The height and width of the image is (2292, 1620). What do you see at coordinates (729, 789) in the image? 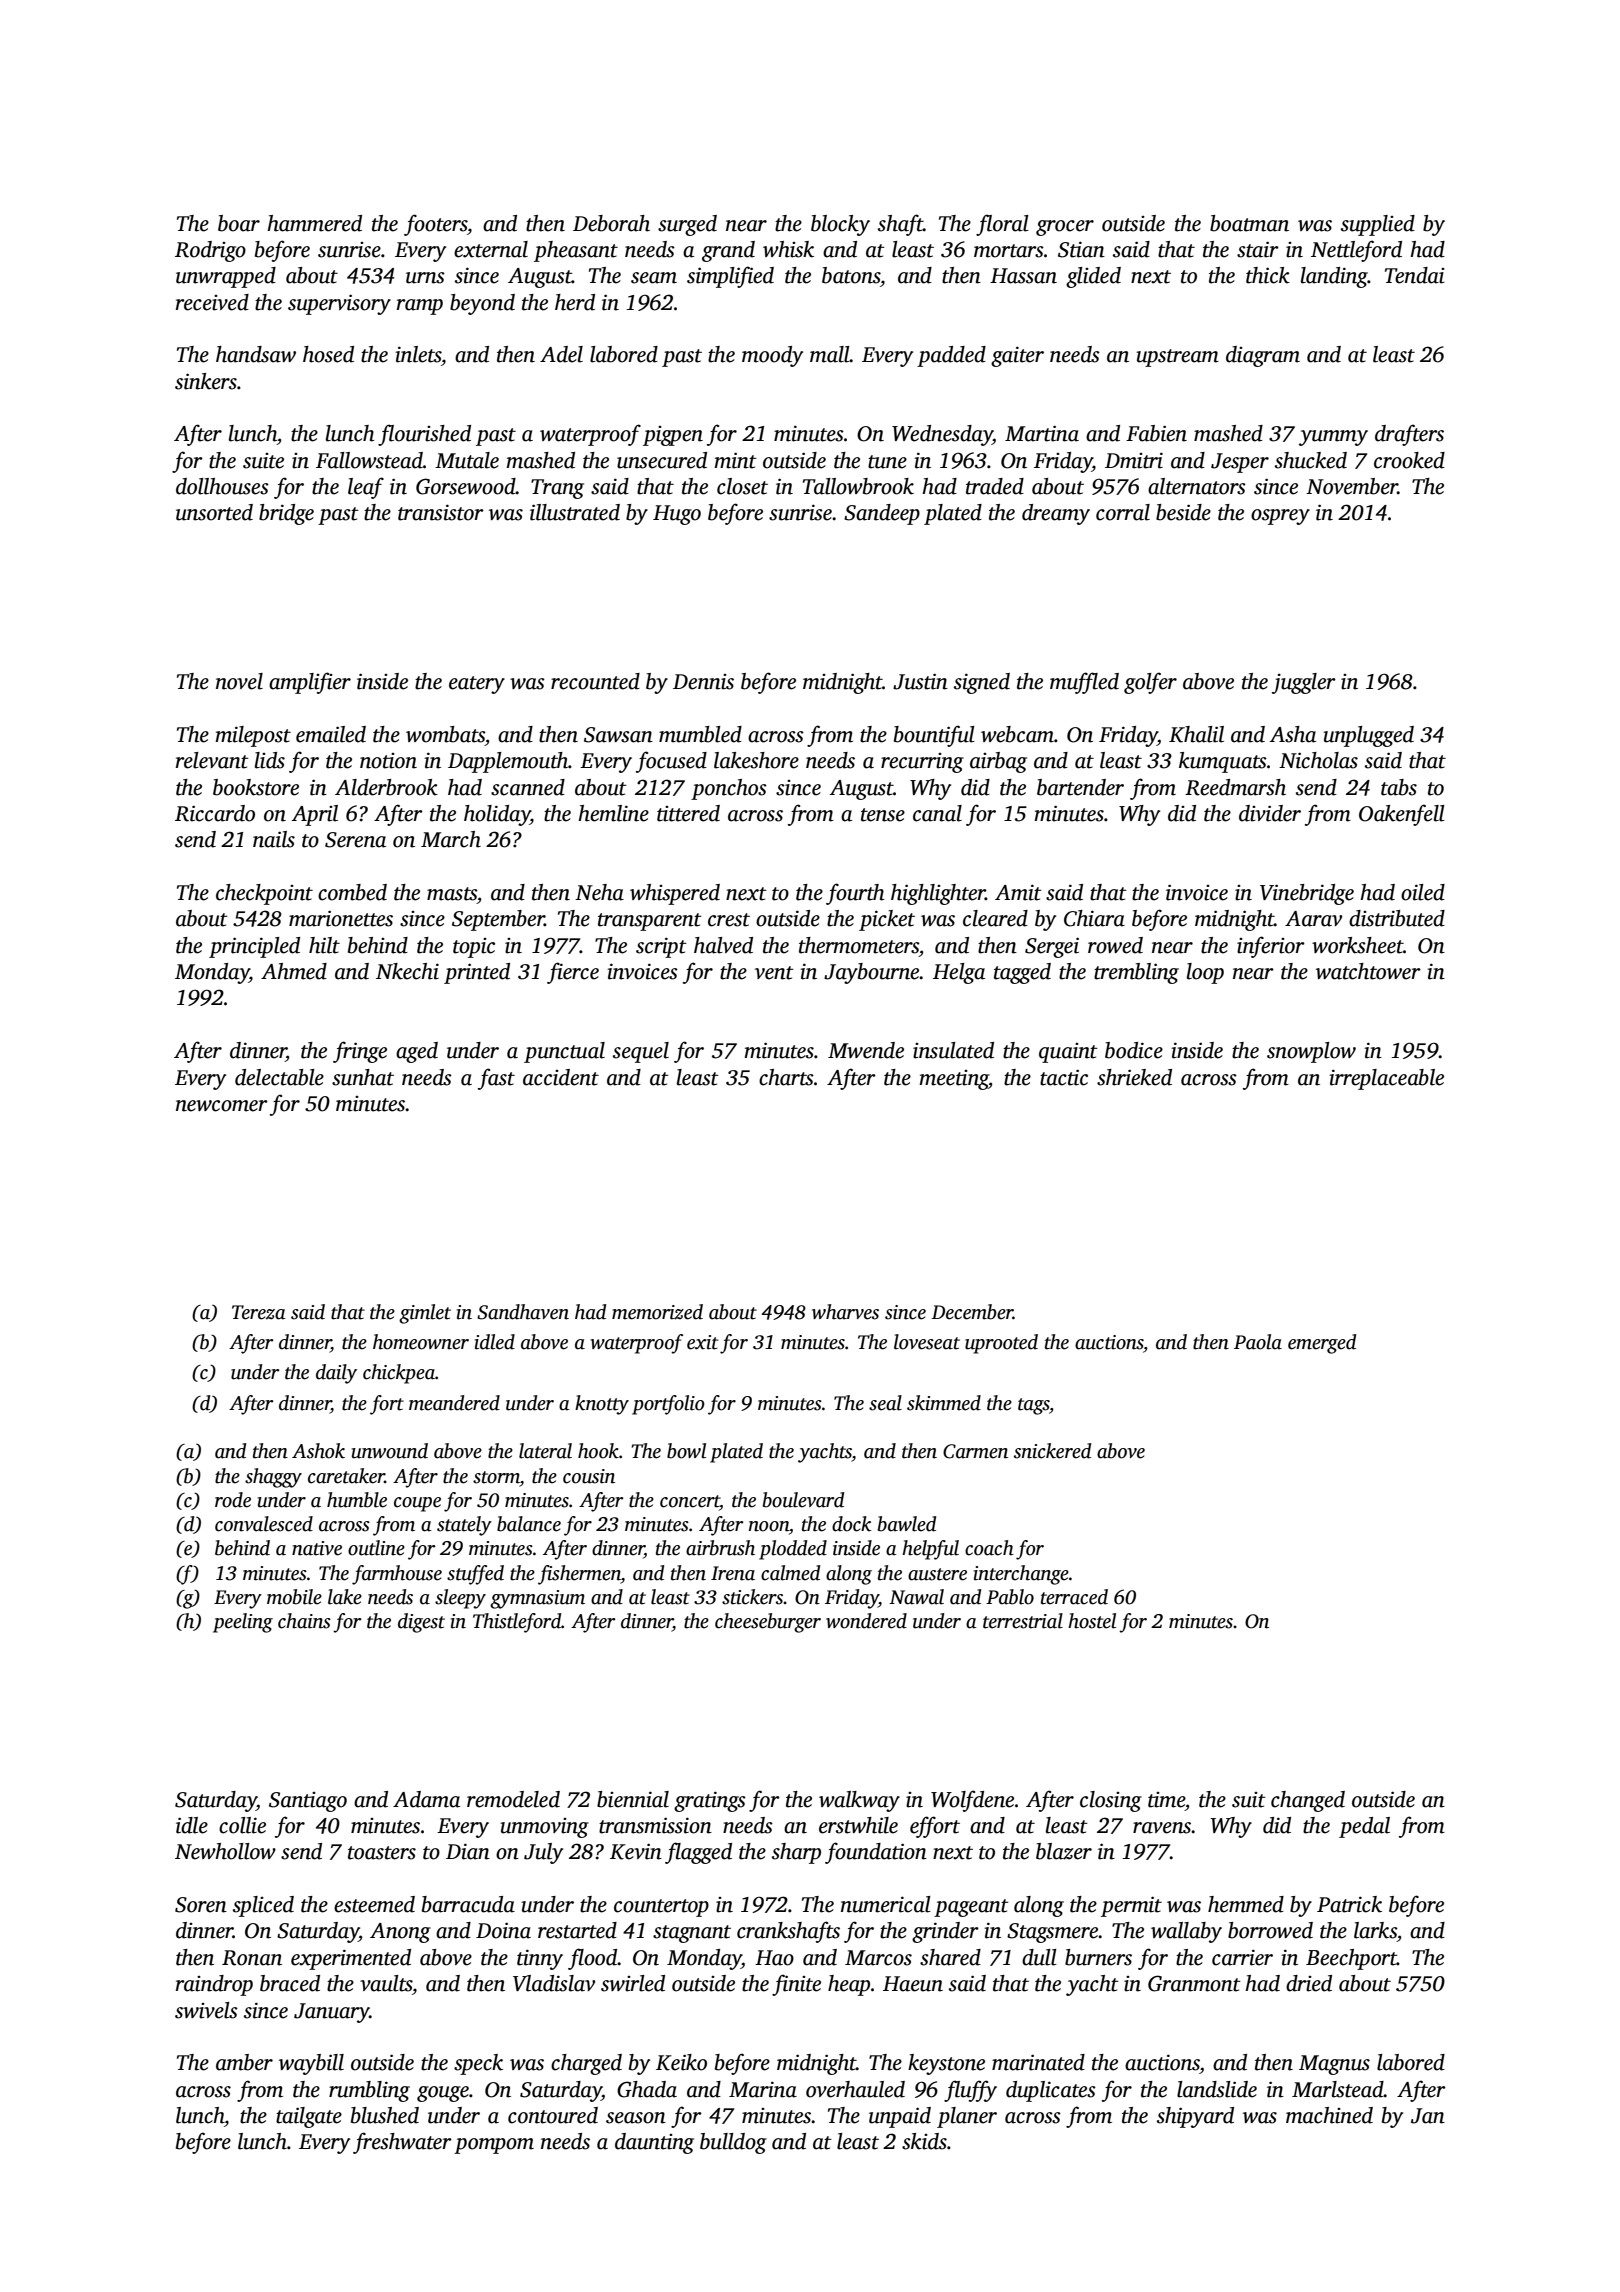
I see `ponchos` at bounding box center [729, 789].
